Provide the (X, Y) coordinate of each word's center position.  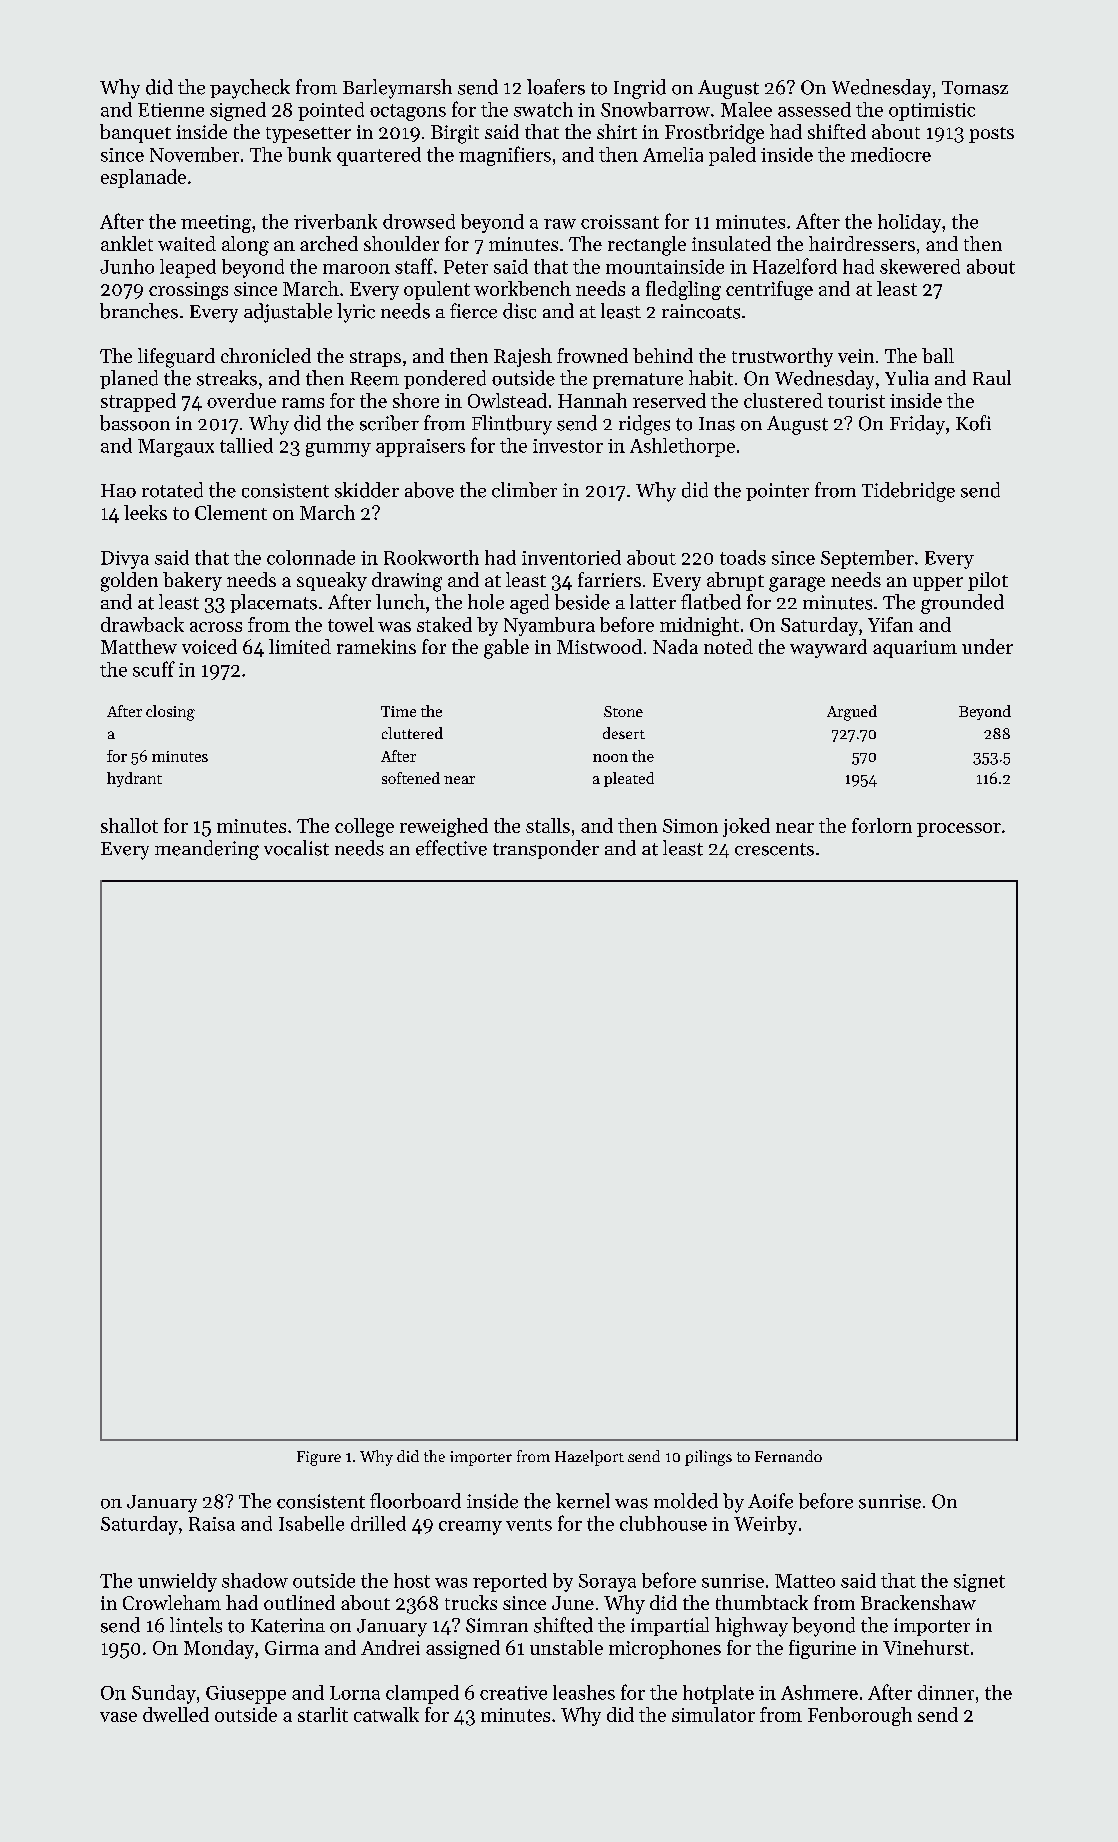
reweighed (444, 827)
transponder (546, 849)
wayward (828, 648)
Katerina (288, 1625)
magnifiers (505, 156)
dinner (946, 1692)
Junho (127, 266)
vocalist (296, 848)
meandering (207, 850)
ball (938, 355)
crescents (774, 849)
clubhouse (663, 1523)
